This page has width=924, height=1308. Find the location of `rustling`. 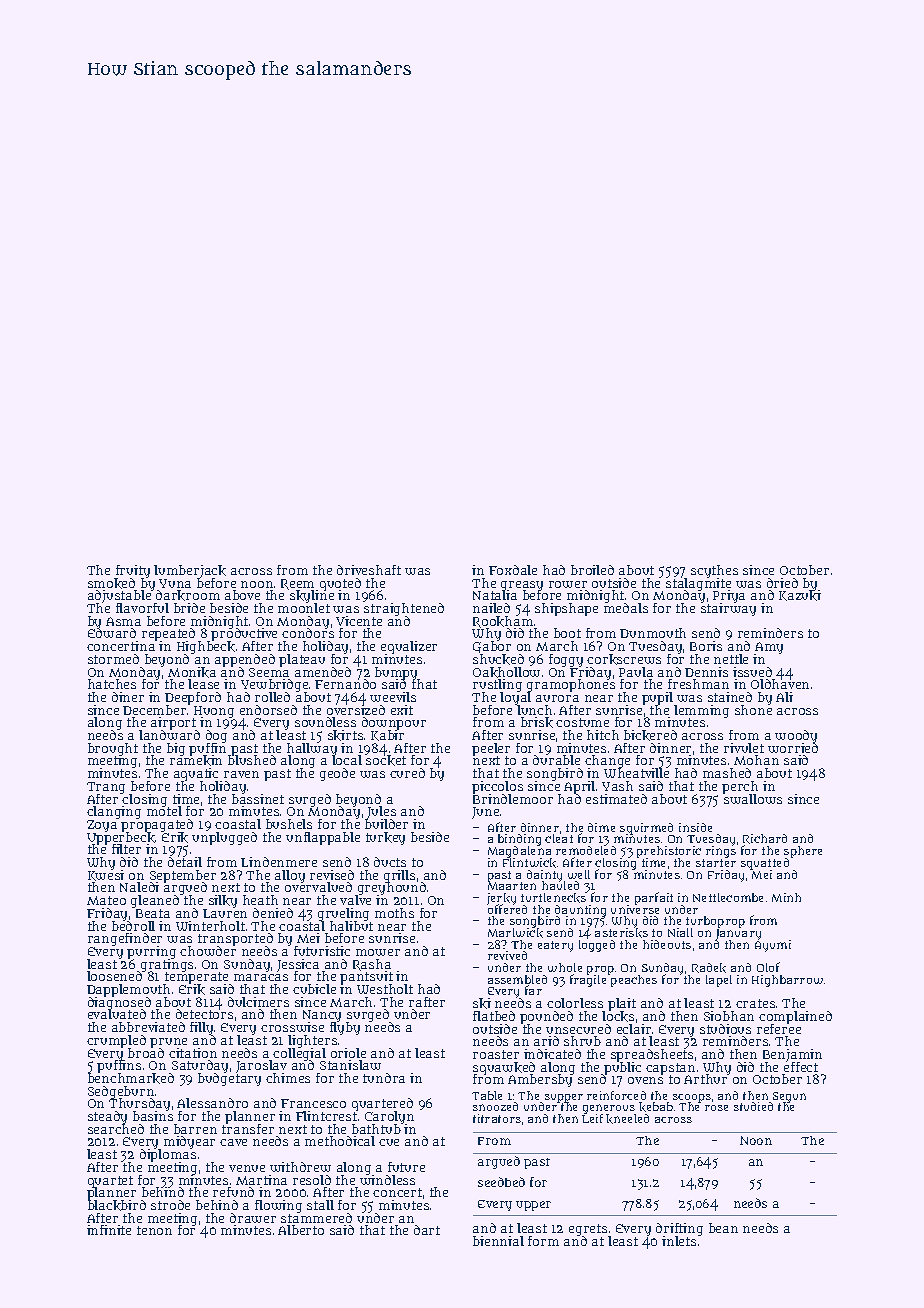

rustling is located at coordinates (497, 686).
